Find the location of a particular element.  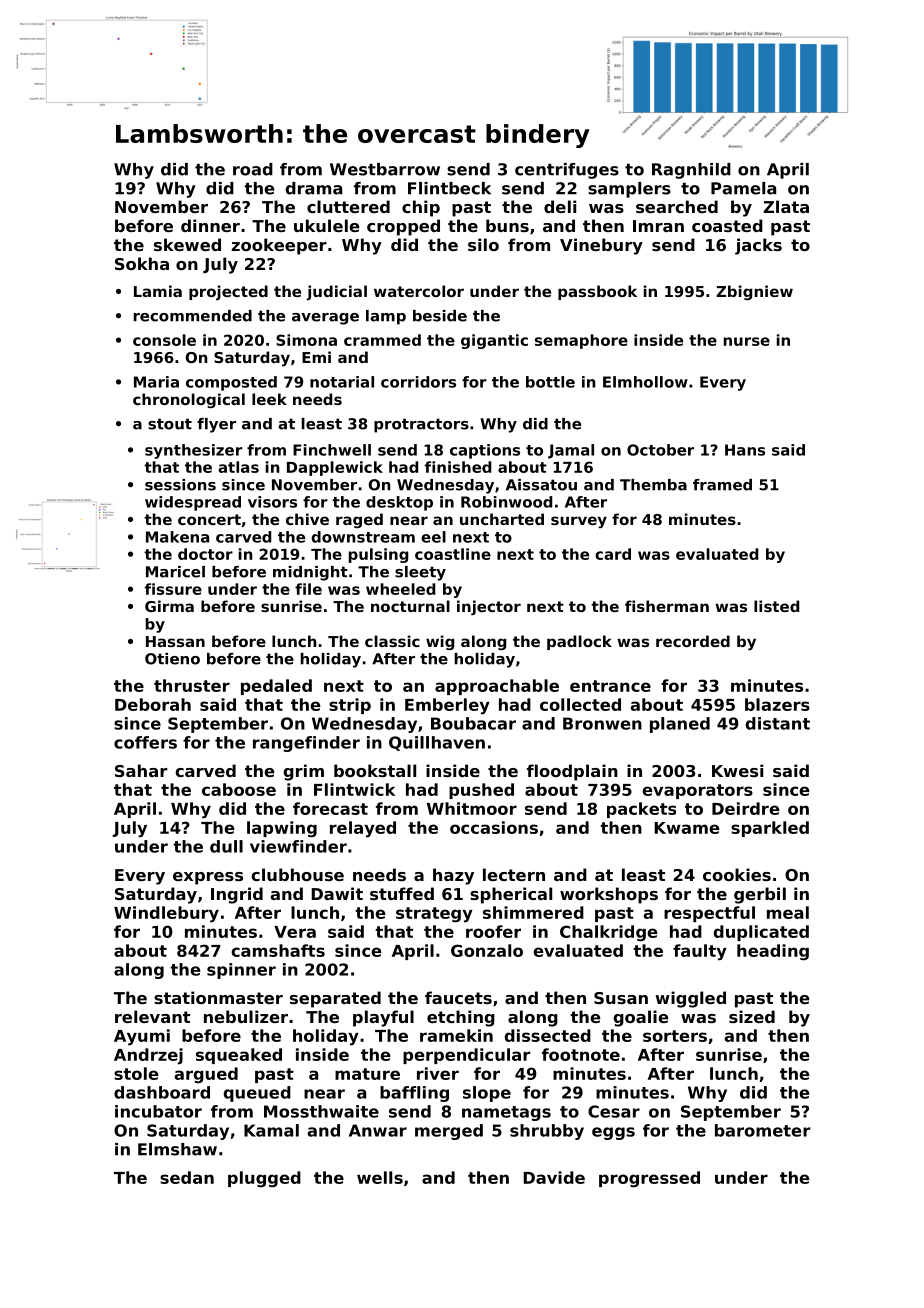

Aissatou is located at coordinates (541, 485).
